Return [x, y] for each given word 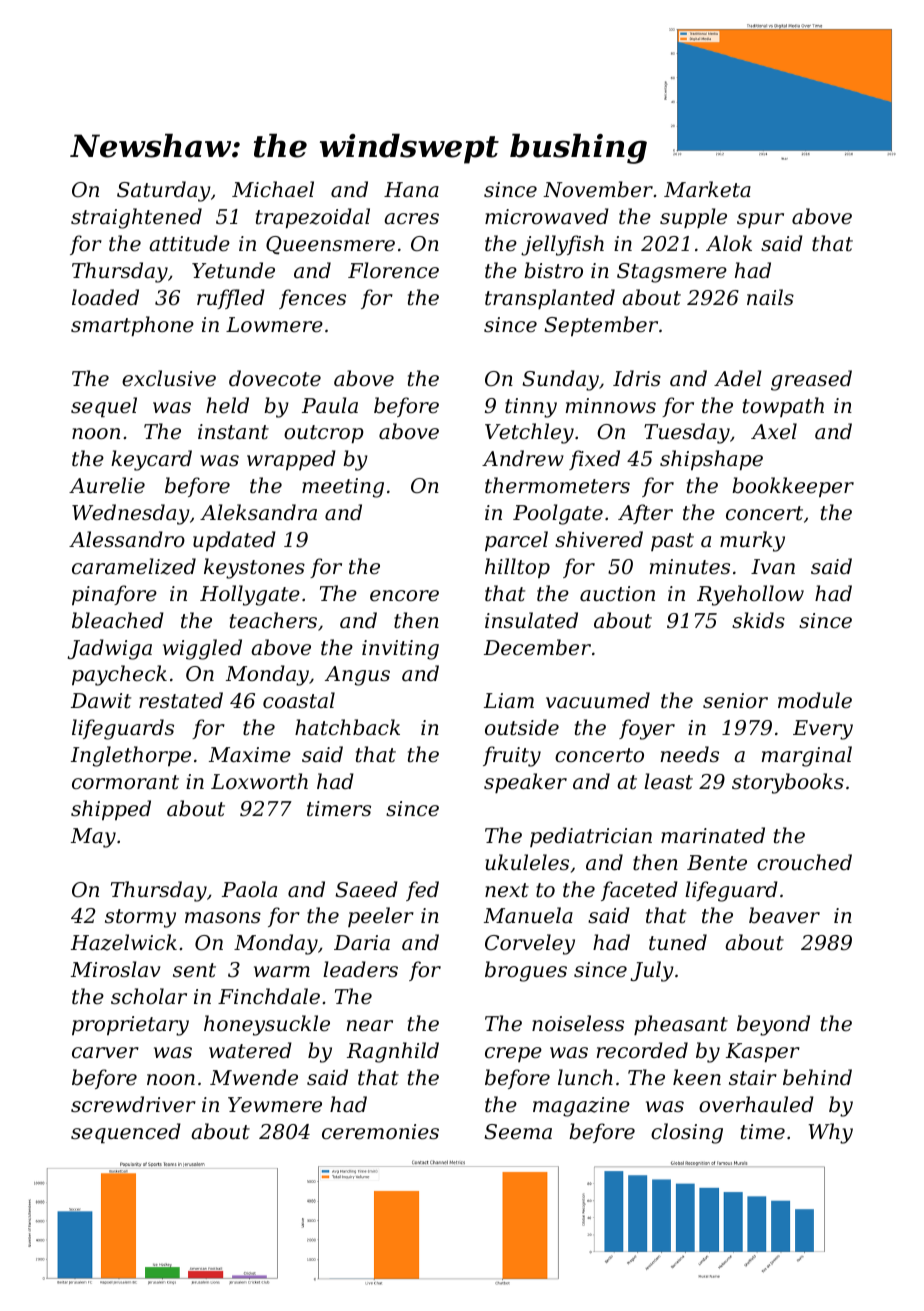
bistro [553, 270]
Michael [273, 189]
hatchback [347, 727]
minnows [611, 406]
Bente [717, 863]
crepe [513, 1054]
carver [105, 1053]
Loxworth [259, 781]
